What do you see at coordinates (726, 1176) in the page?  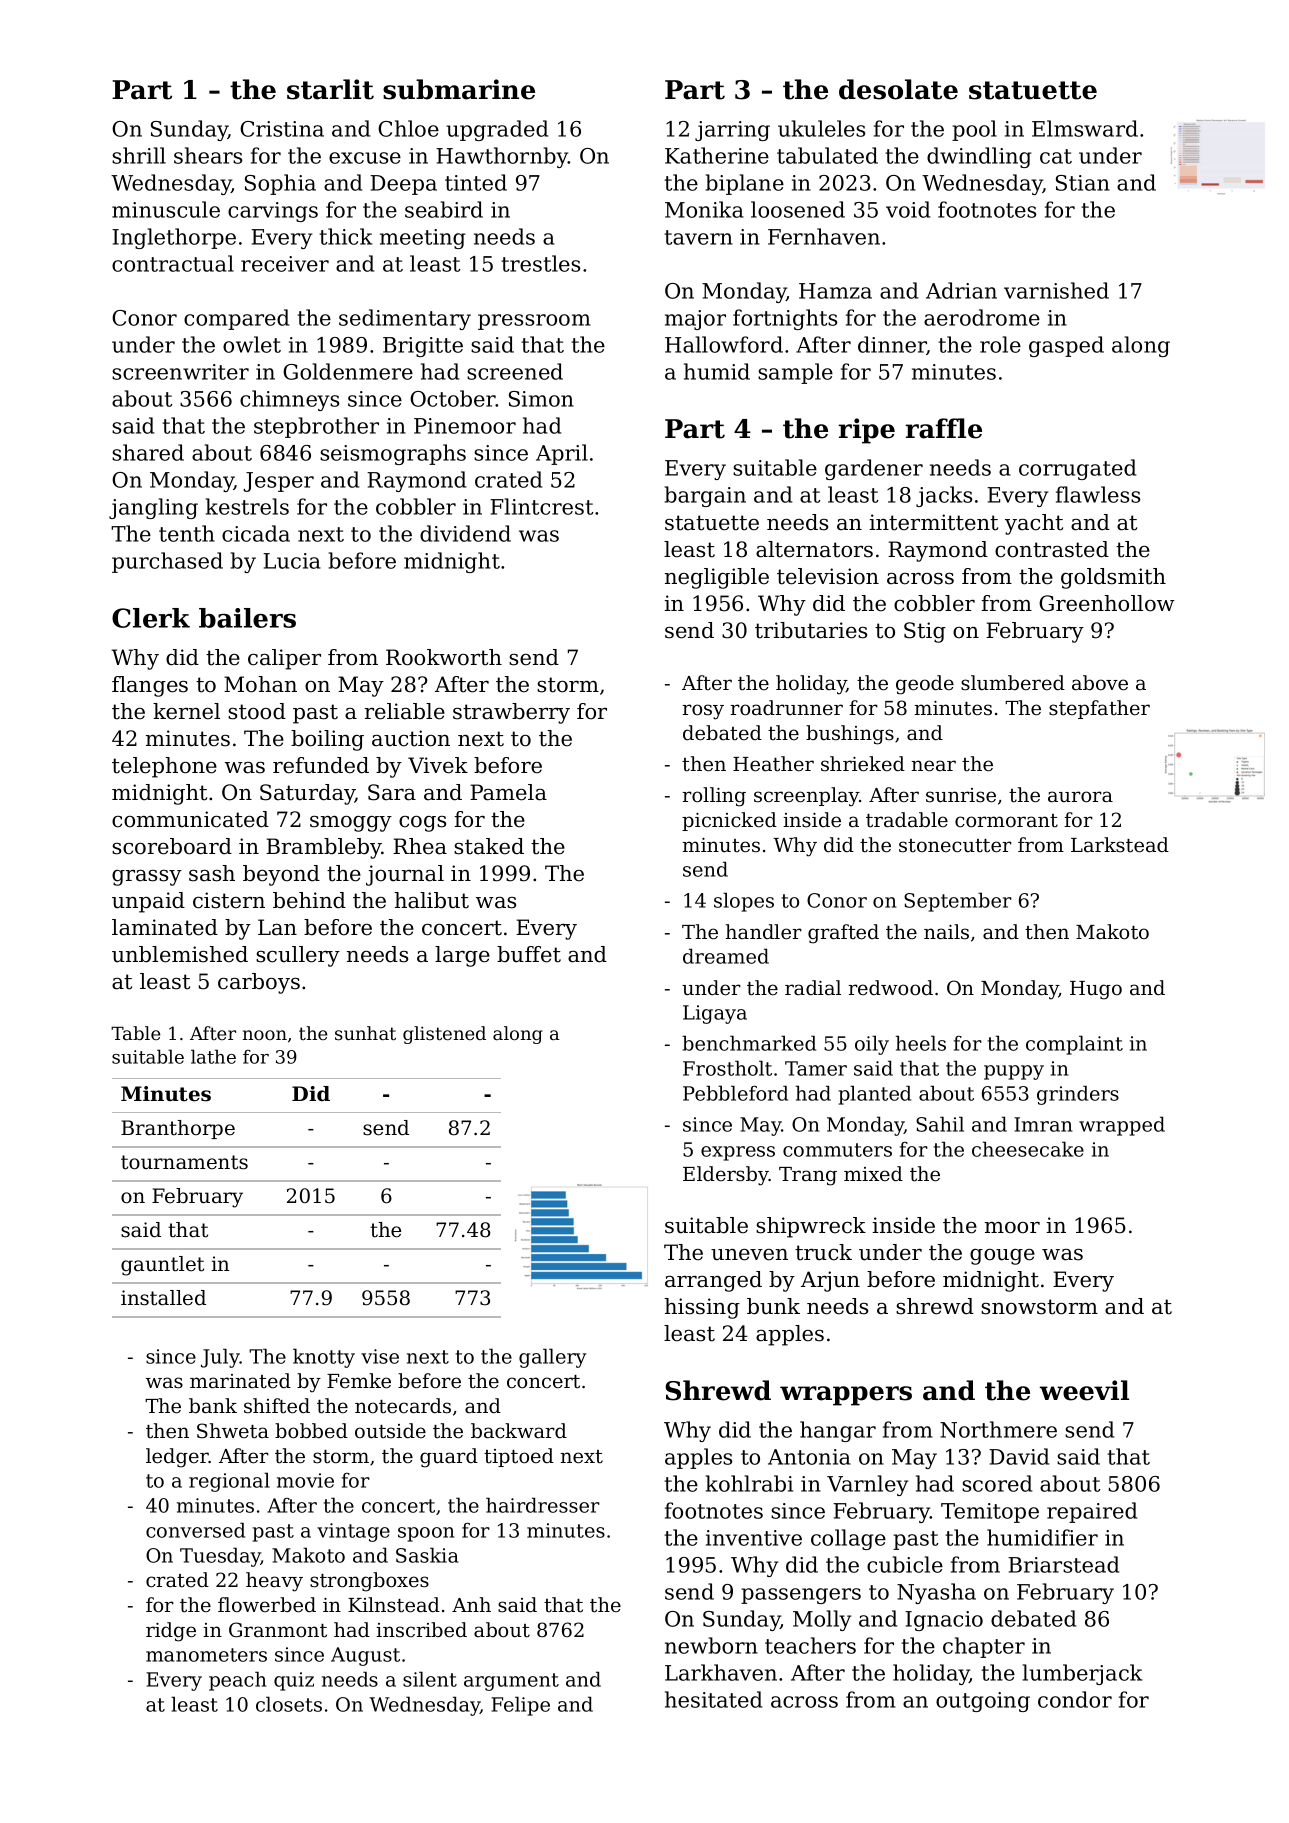 I see `Eldersby` at bounding box center [726, 1176].
